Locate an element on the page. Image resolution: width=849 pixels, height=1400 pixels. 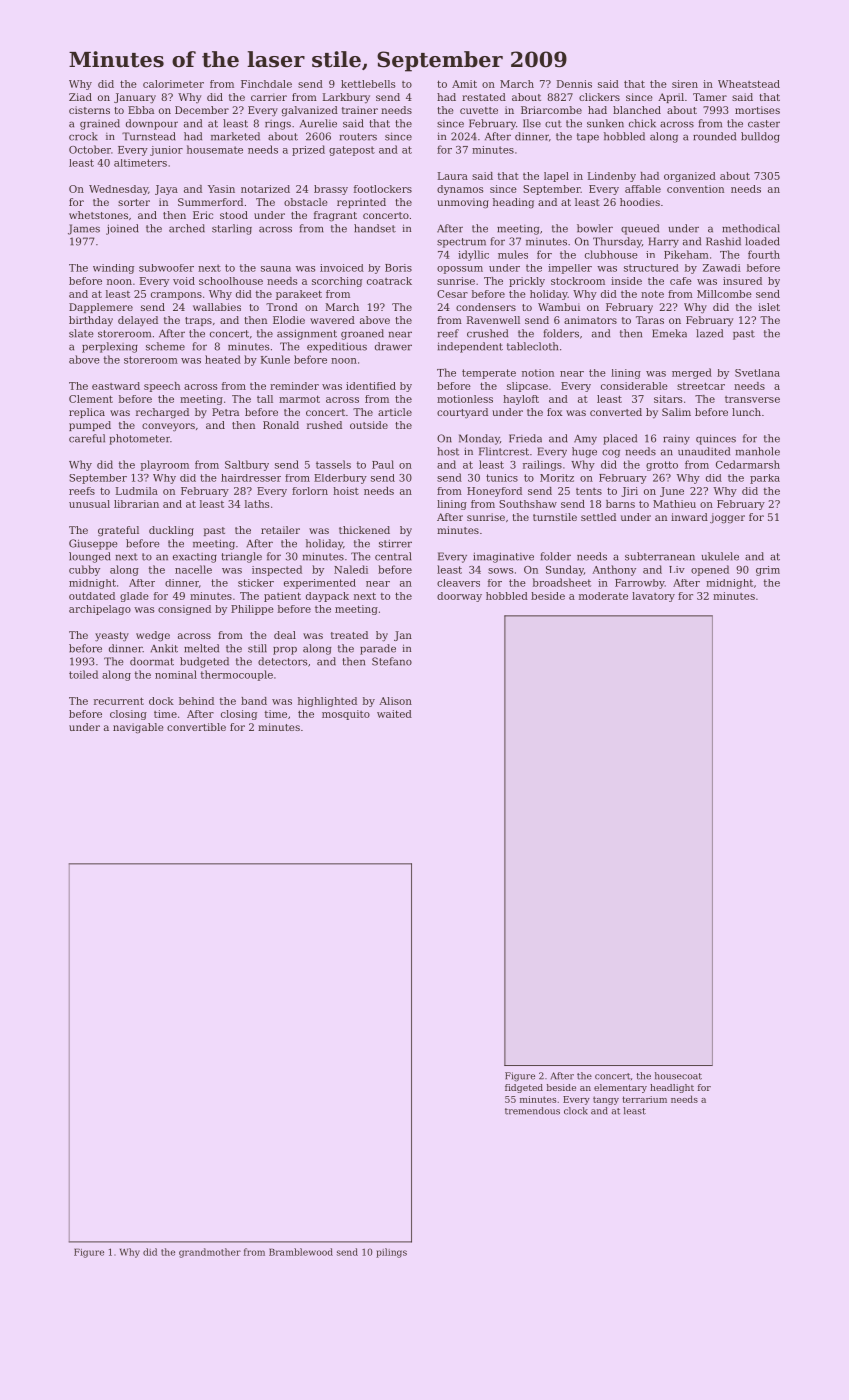
grateful is located at coordinates (118, 531).
